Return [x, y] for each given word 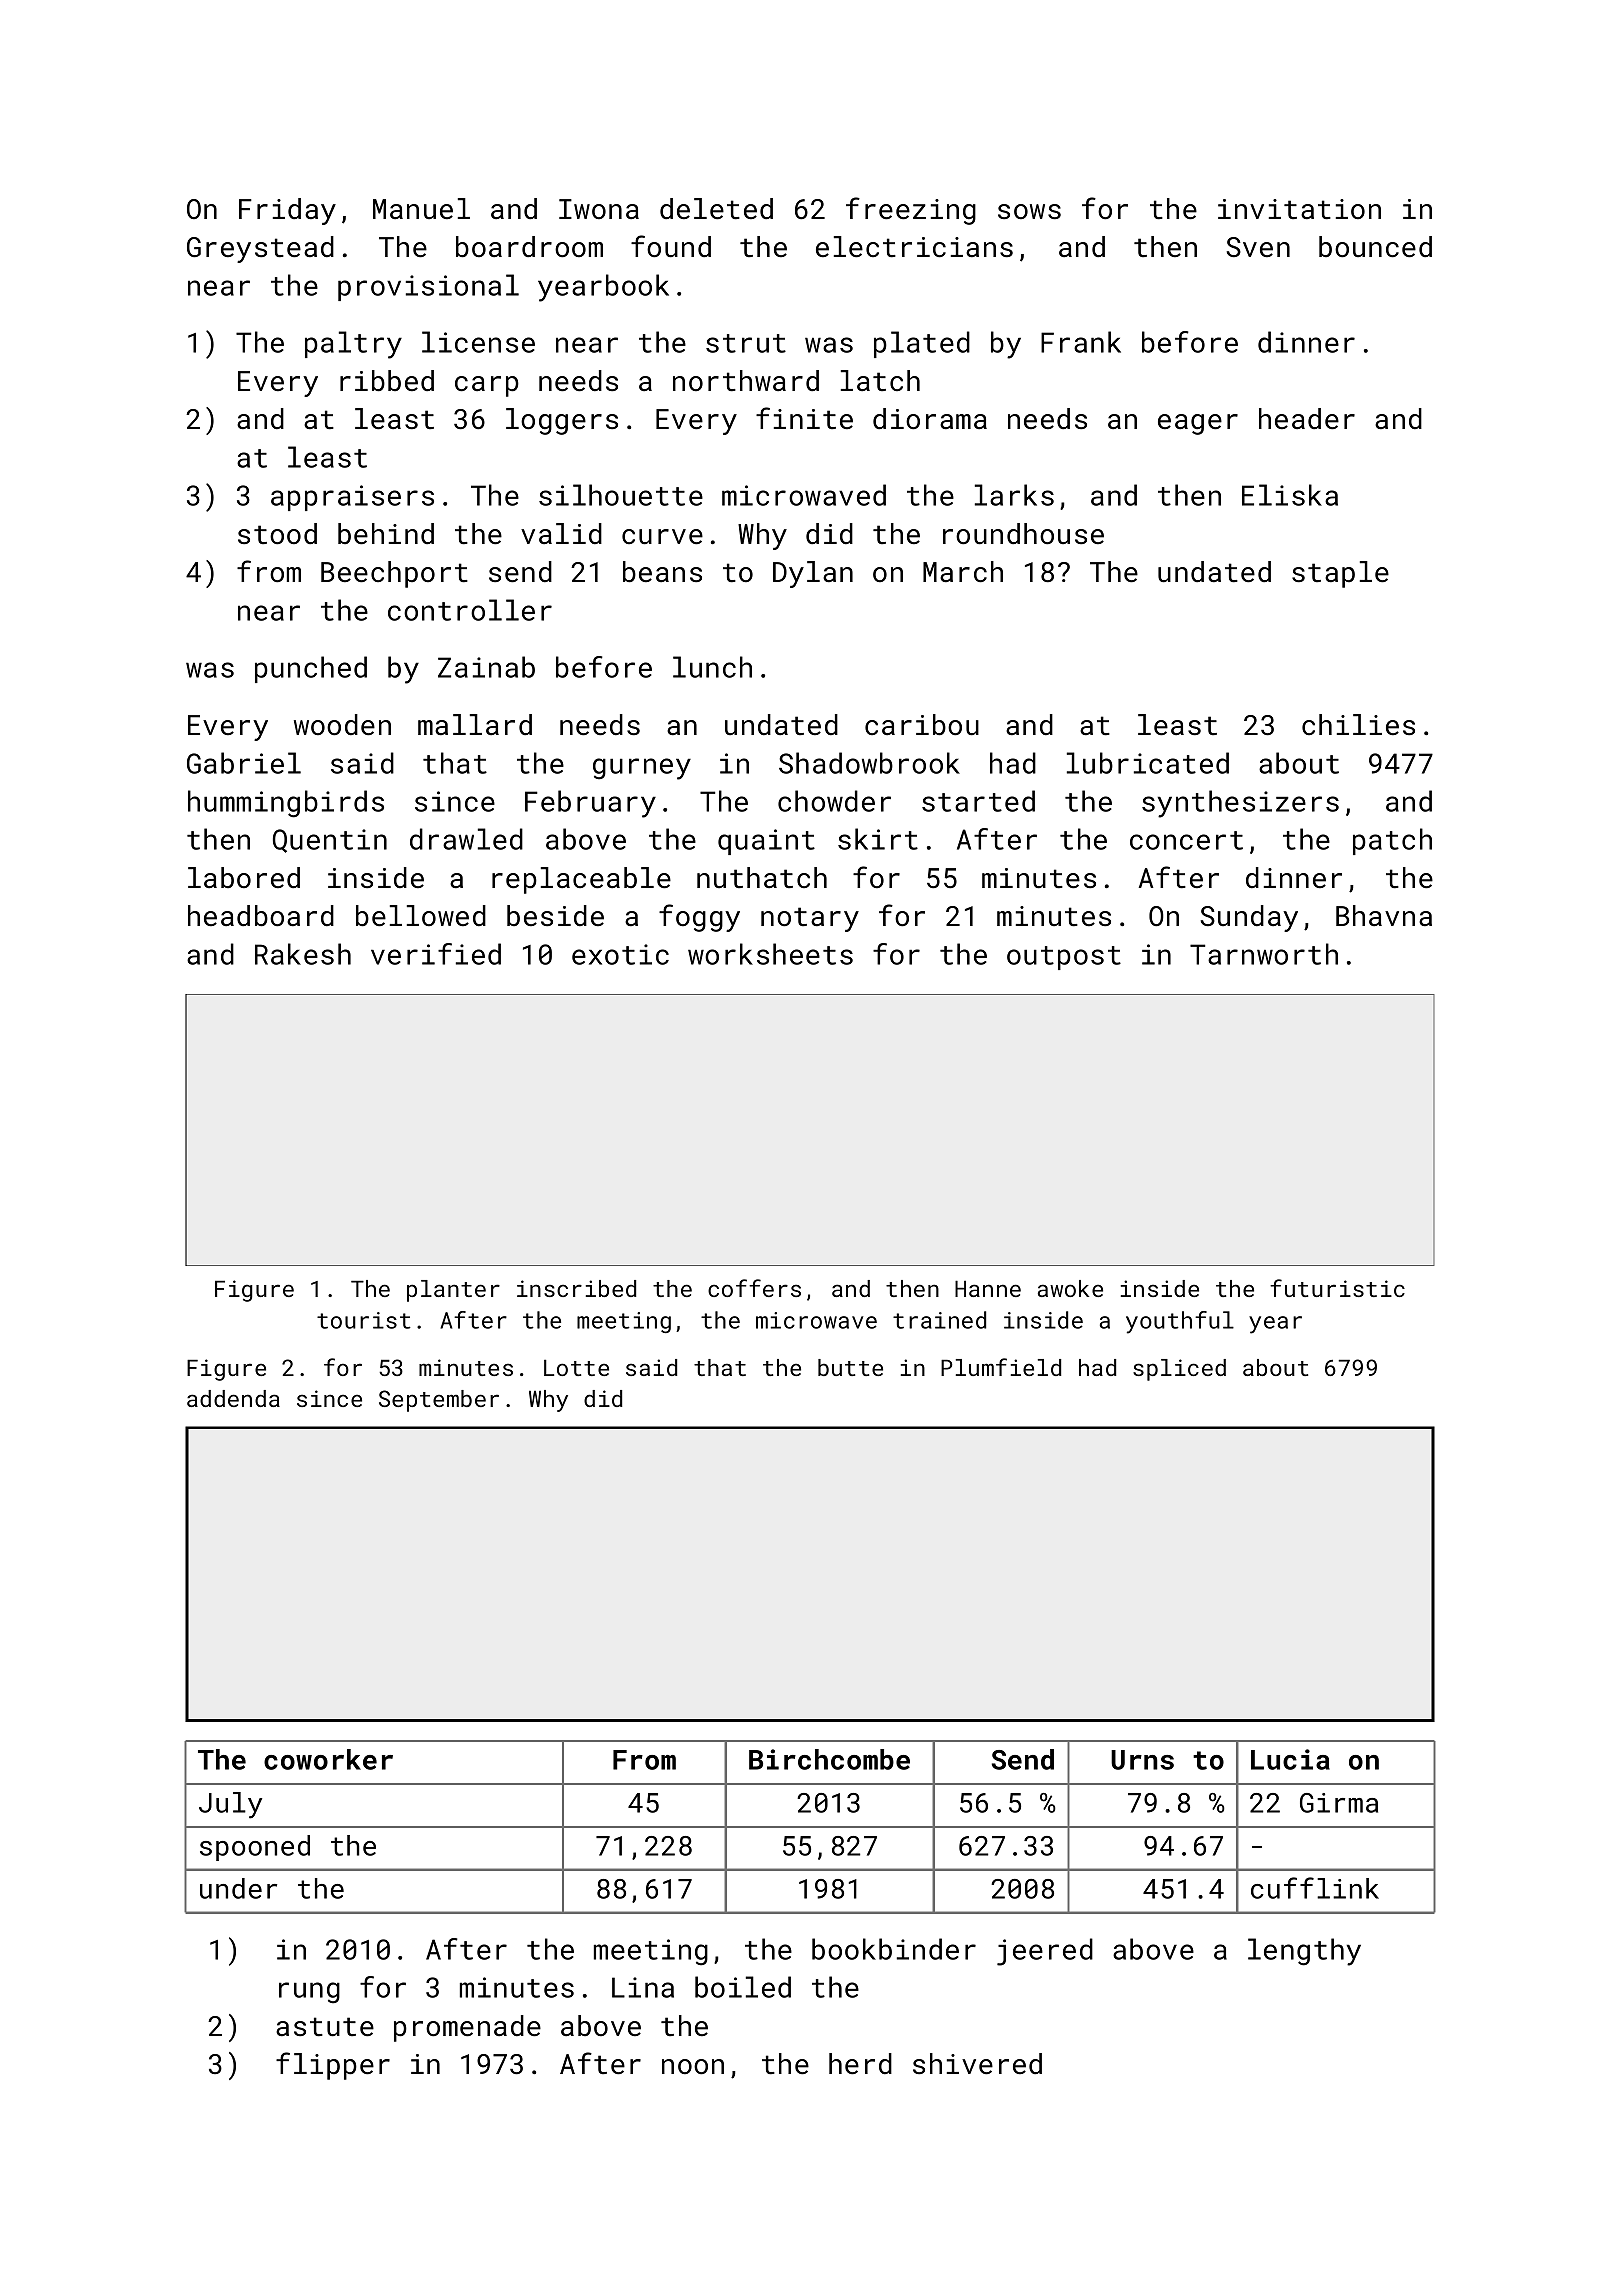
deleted [716, 209]
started [978, 801]
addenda [233, 1398]
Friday [287, 211]
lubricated [1148, 763]
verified [436, 954]
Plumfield [1001, 1367]
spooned [255, 1848]
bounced [1375, 247]
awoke [1070, 1288]
